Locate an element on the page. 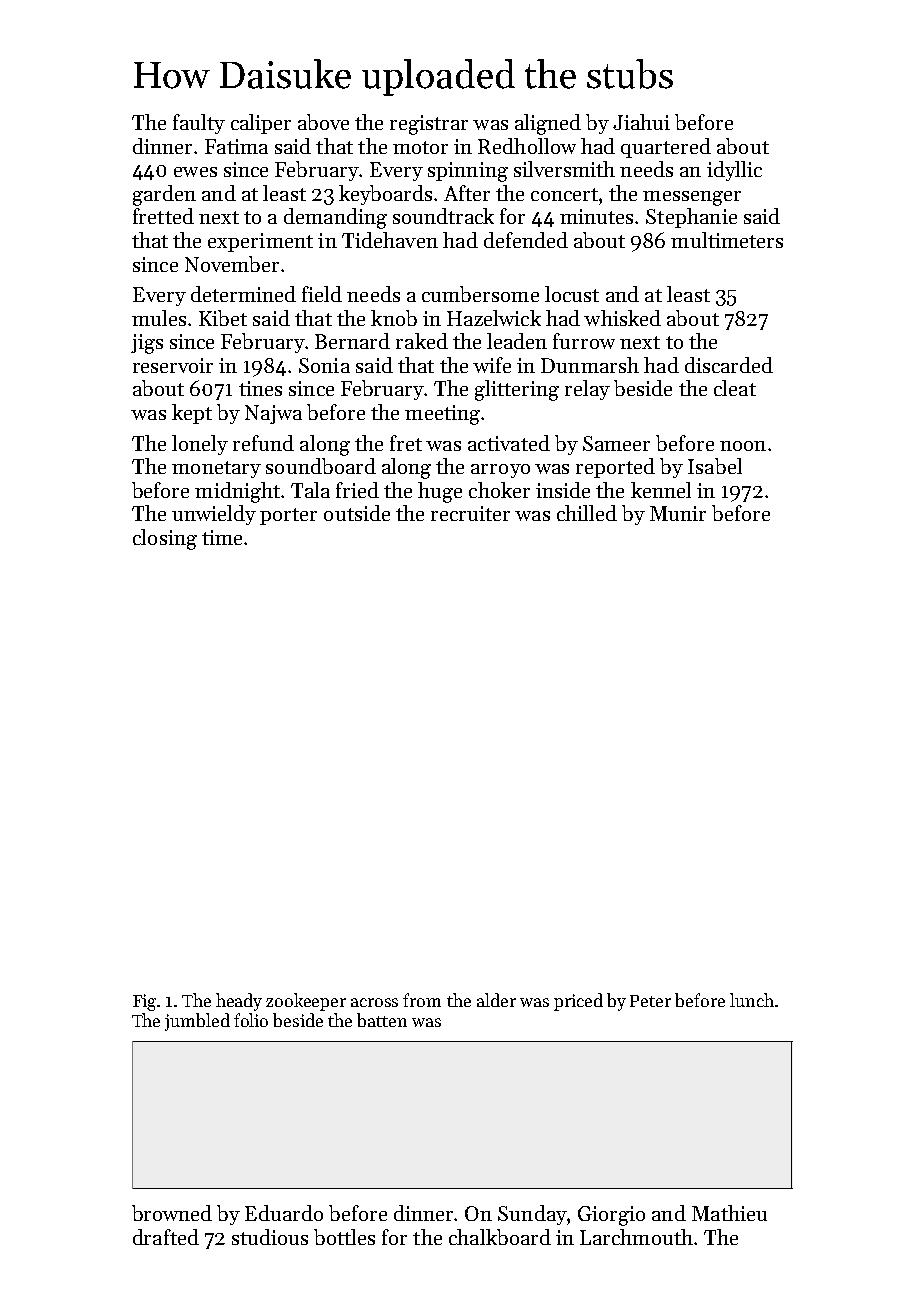 This page has height=1314, width=924. soundtrack is located at coordinates (443, 216).
